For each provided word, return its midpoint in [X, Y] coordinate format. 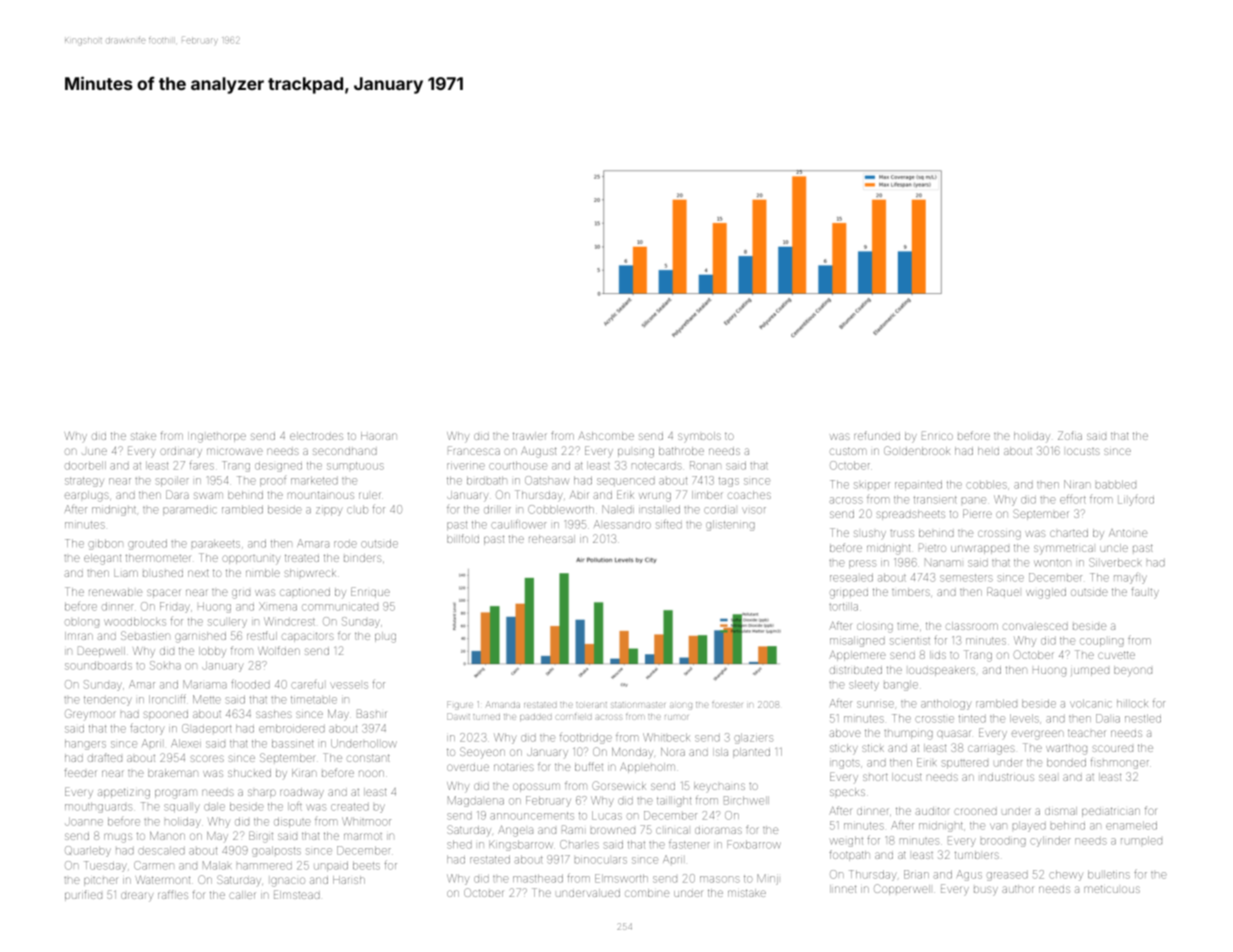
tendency [108, 701]
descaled [161, 850]
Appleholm [647, 768]
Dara [177, 494]
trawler [530, 436]
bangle [901, 685]
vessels [349, 685]
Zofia [1070, 435]
